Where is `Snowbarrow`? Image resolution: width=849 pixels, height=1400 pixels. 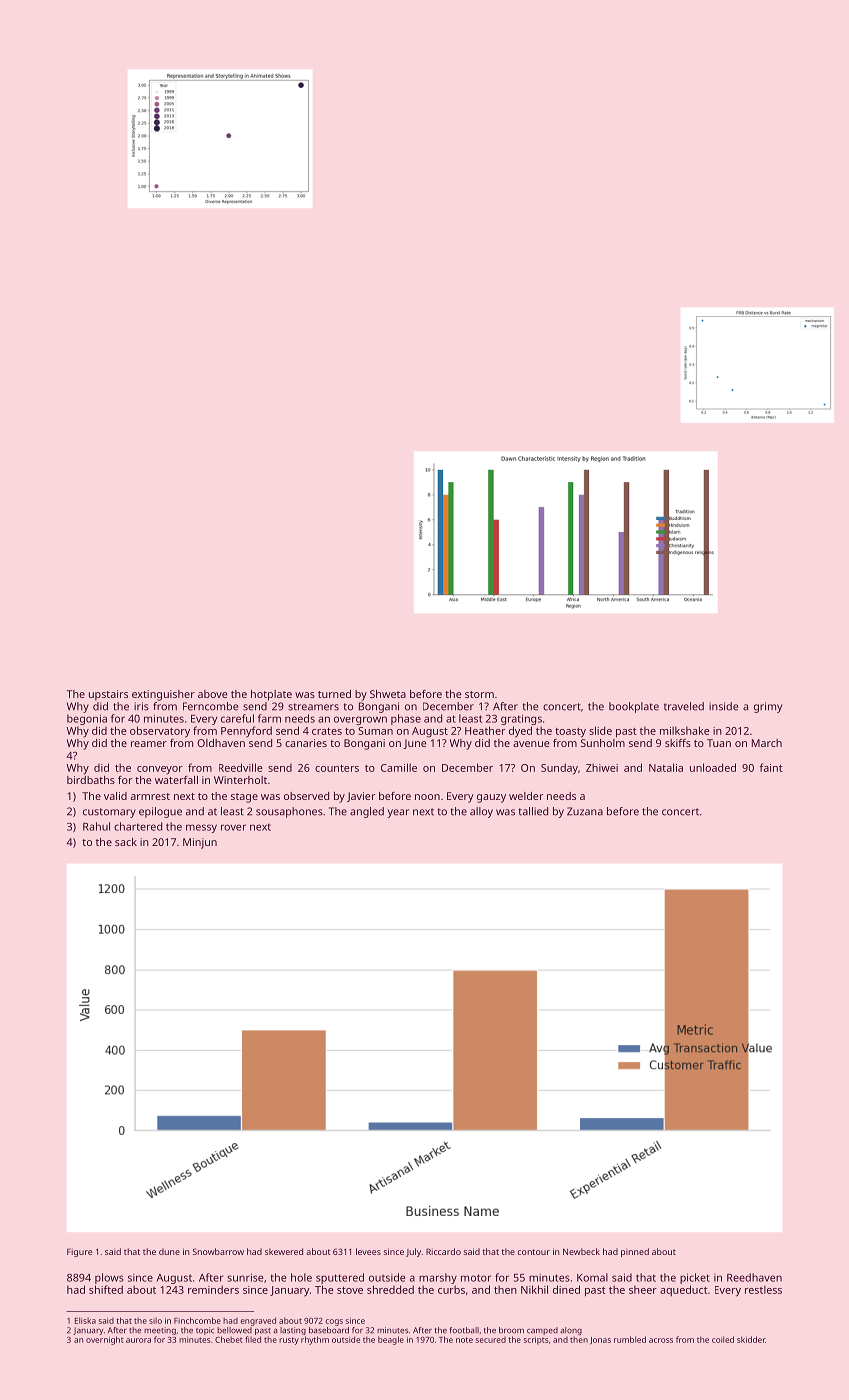 Snowbarrow is located at coordinates (218, 1251).
